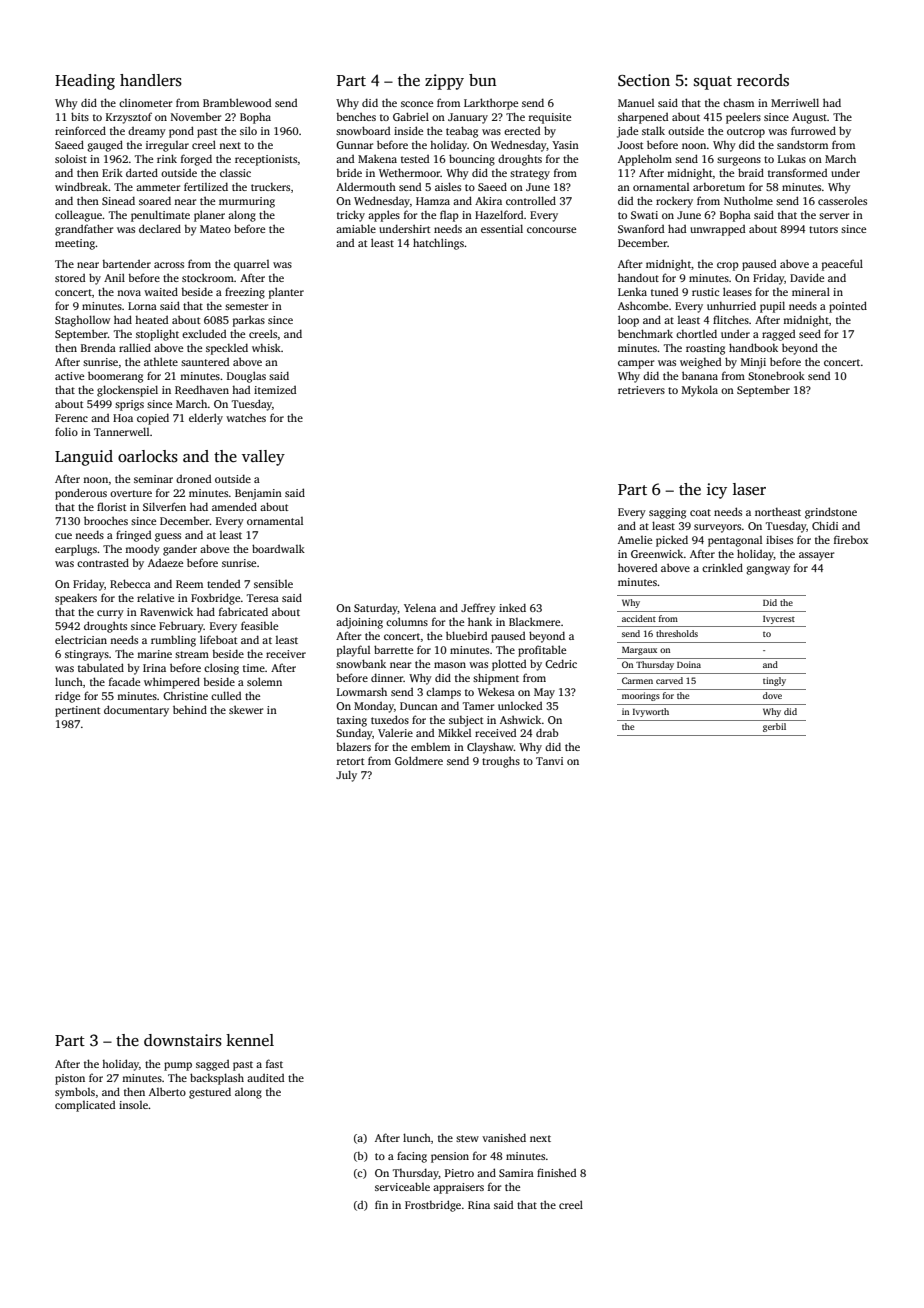  I want to click on insole, so click(133, 1105).
